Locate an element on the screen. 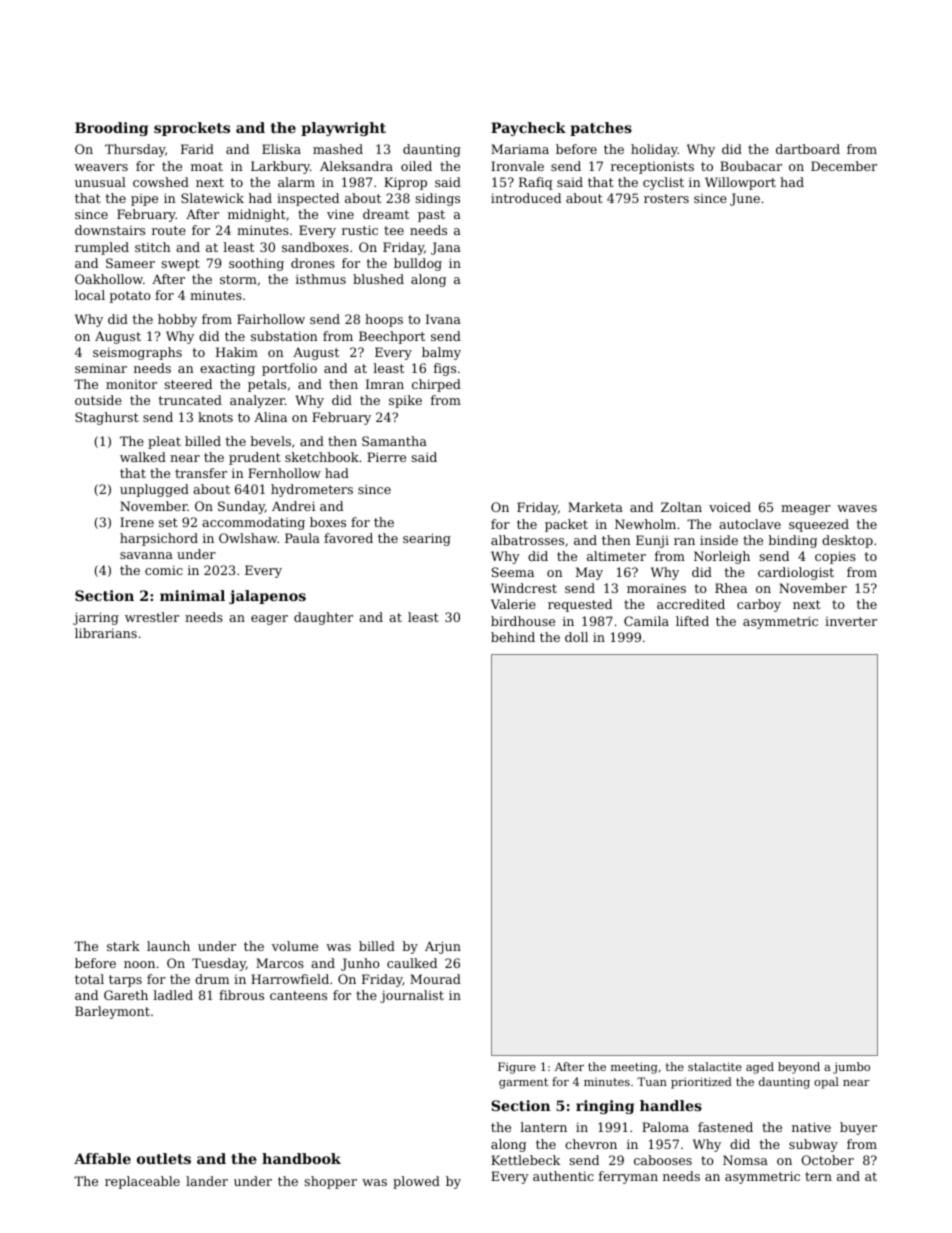  walked is located at coordinates (143, 457).
